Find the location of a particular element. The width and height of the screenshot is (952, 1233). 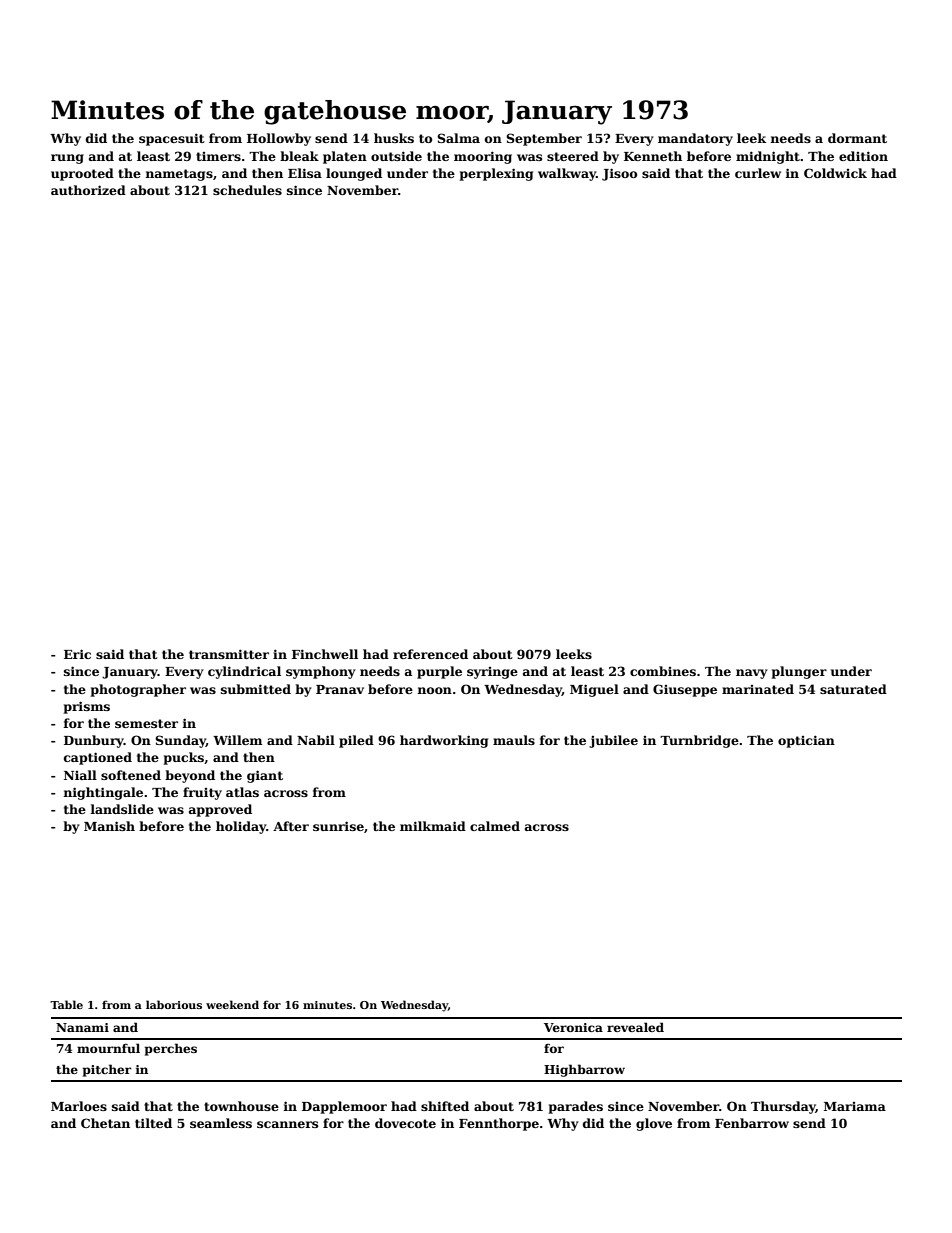

authorized is located at coordinates (88, 190).
